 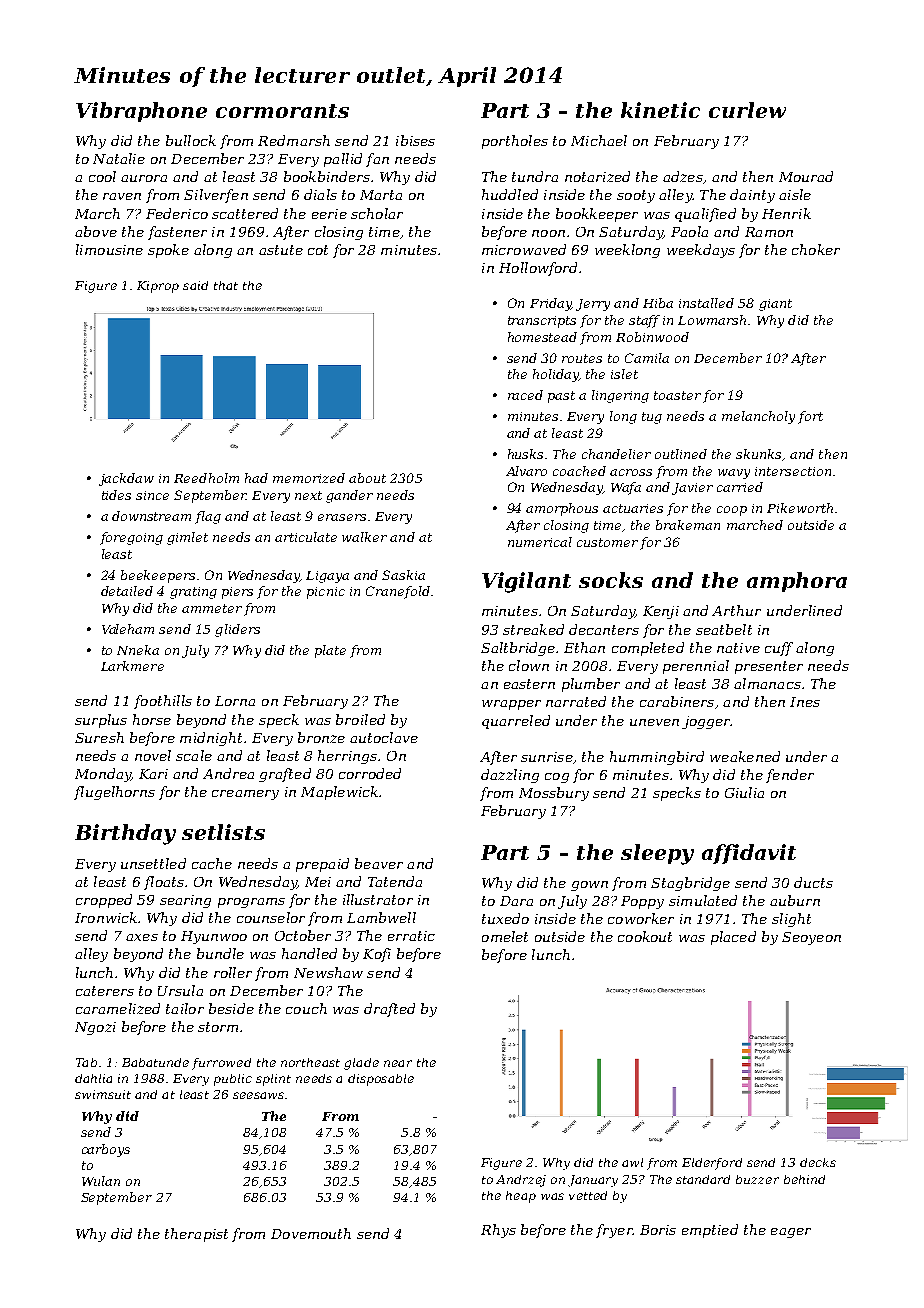 What do you see at coordinates (101, 1181) in the screenshot?
I see `Wulan` at bounding box center [101, 1181].
